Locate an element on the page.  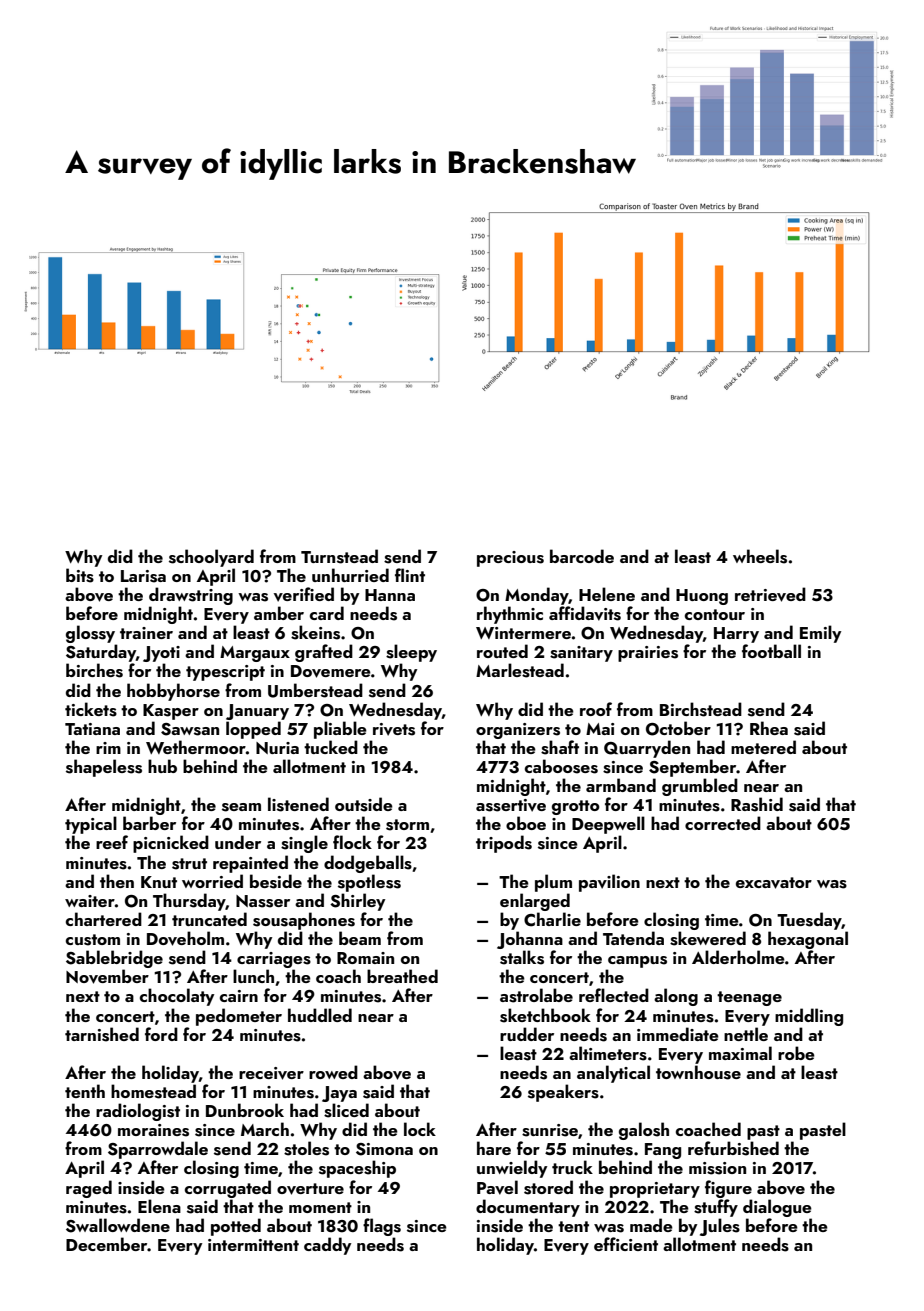
robe is located at coordinates (796, 1053).
